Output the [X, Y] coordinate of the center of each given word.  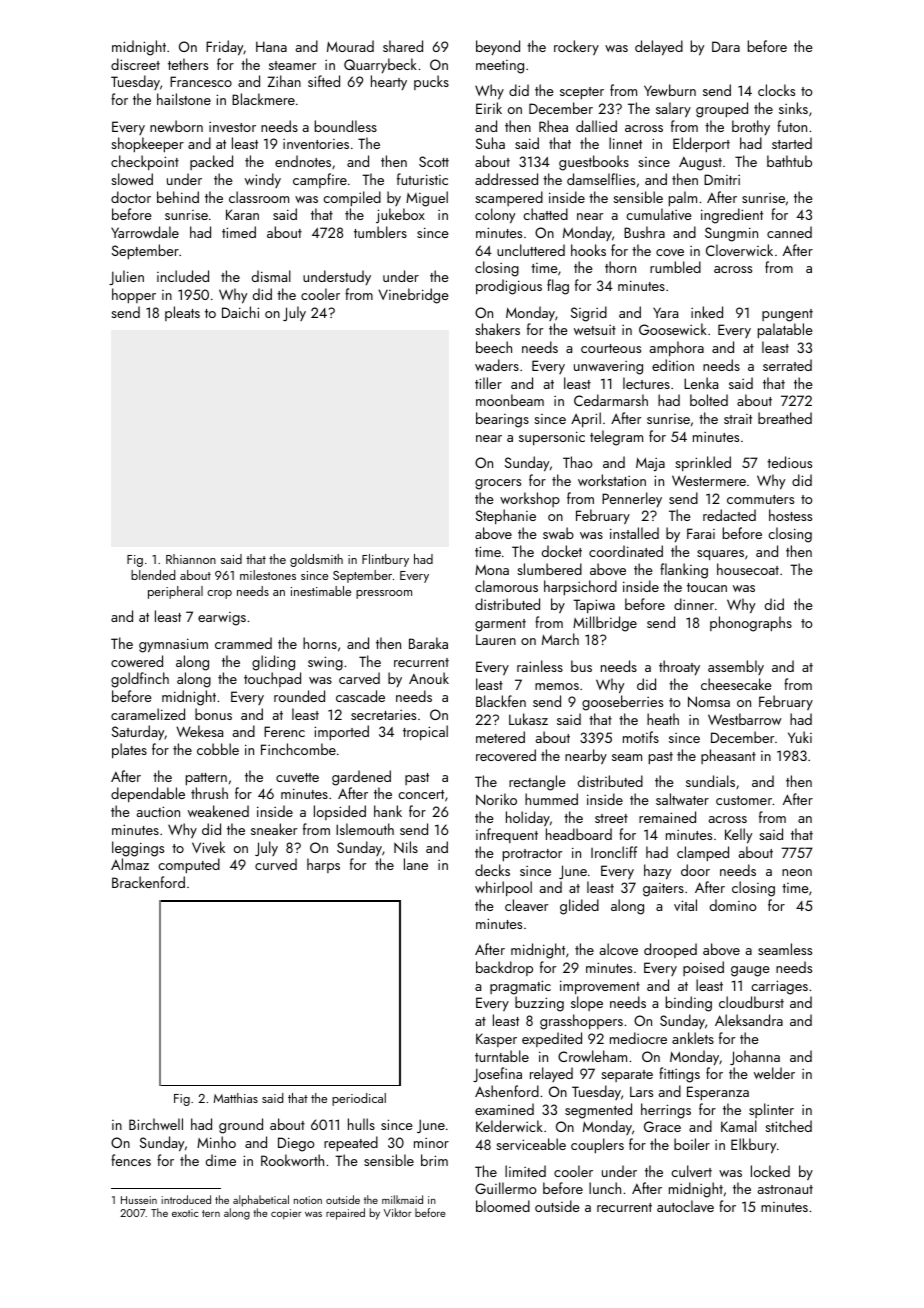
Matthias [236, 1098]
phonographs [751, 624]
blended [153, 575]
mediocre [638, 1038]
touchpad [272, 679]
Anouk [429, 678]
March [560, 639]
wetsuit [595, 330]
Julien [126, 277]
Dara [726, 46]
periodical [359, 1099]
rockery [576, 47]
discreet [135, 64]
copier [286, 1214]
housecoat [748, 569]
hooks [588, 250]
